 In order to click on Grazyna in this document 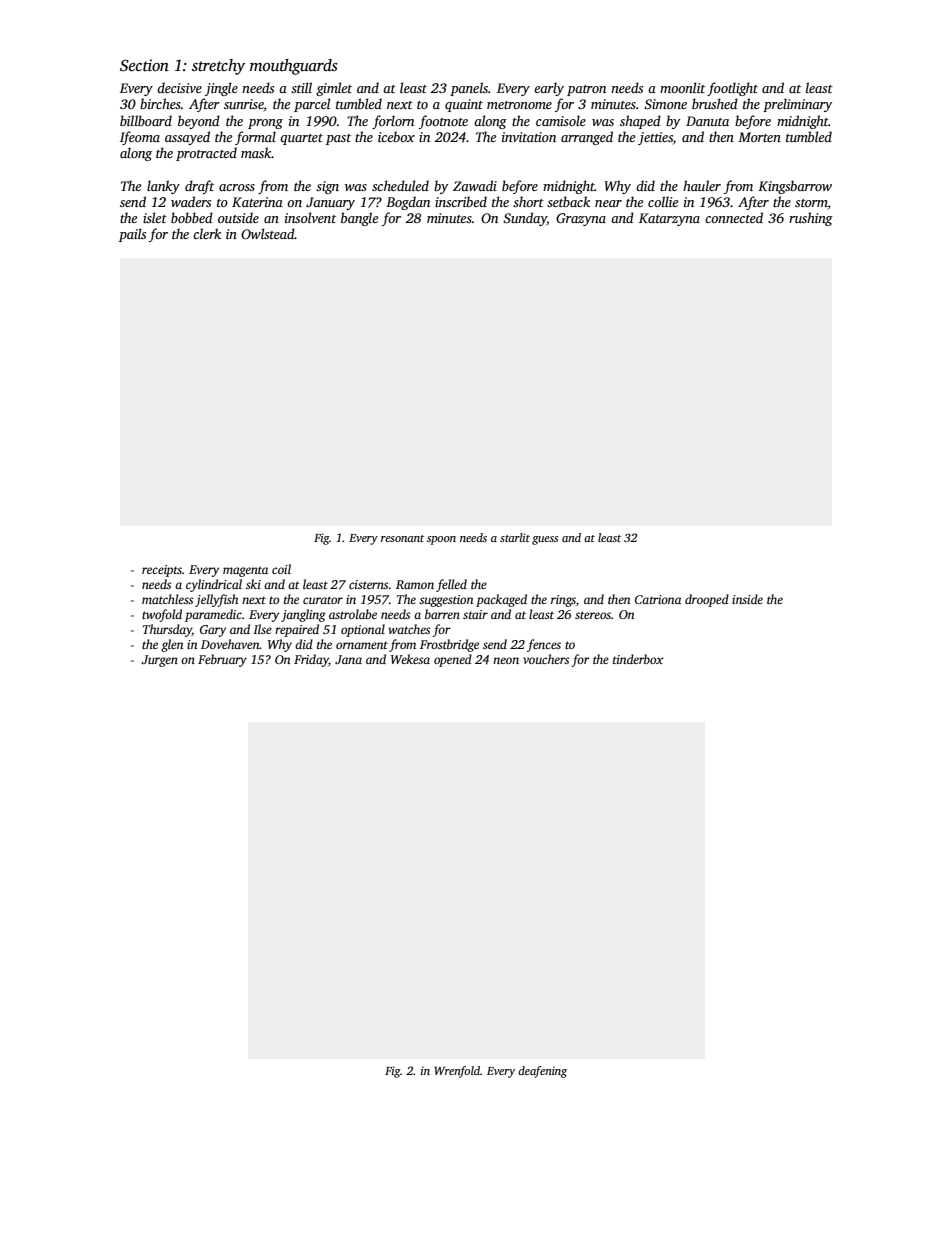, I will do `click(581, 219)`.
